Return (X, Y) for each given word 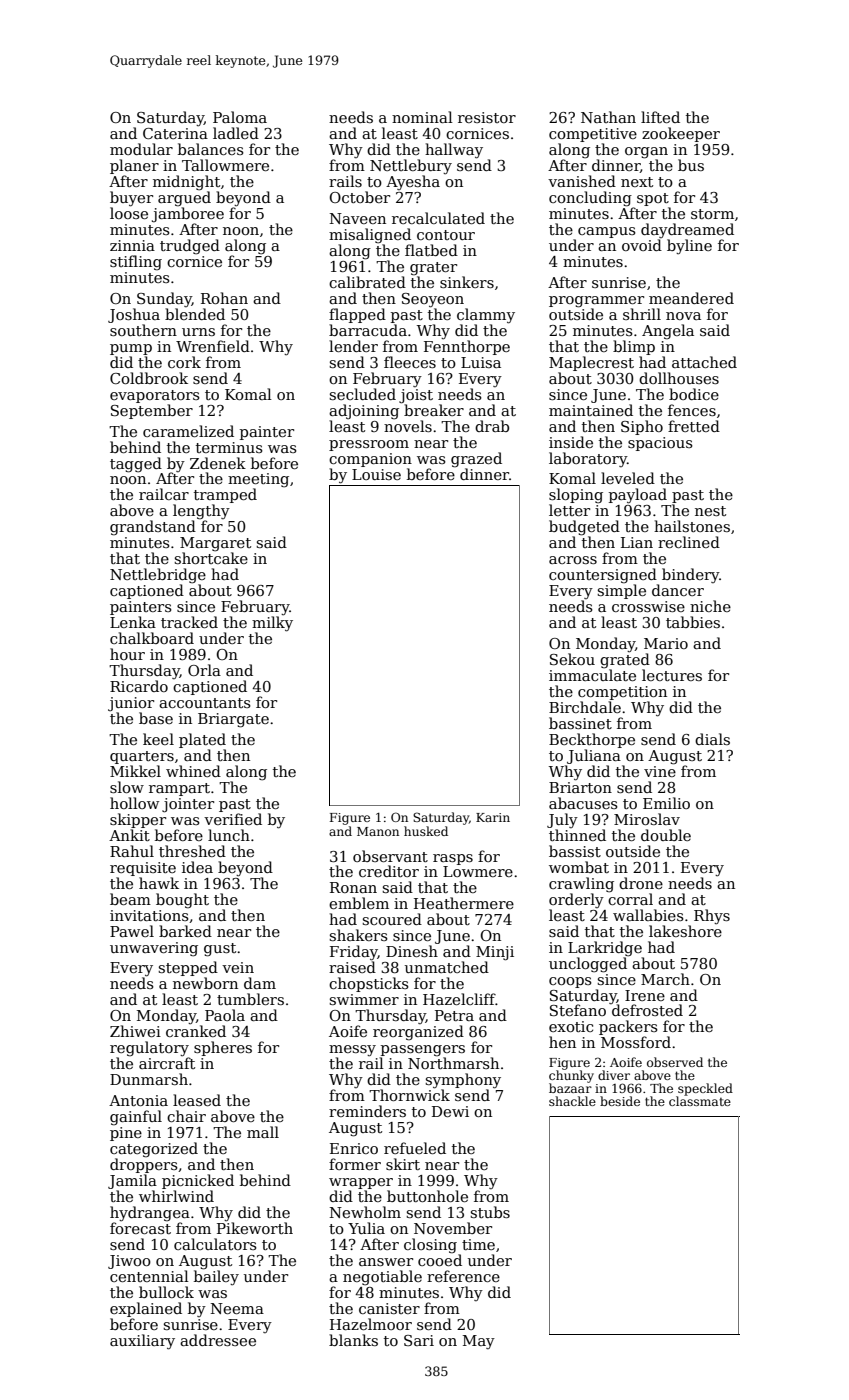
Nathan (608, 117)
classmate (700, 1101)
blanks (353, 1340)
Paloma (240, 117)
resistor (487, 117)
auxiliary (142, 1342)
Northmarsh (453, 1063)
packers (628, 1027)
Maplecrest (591, 363)
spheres (223, 1048)
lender (353, 346)
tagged (136, 465)
